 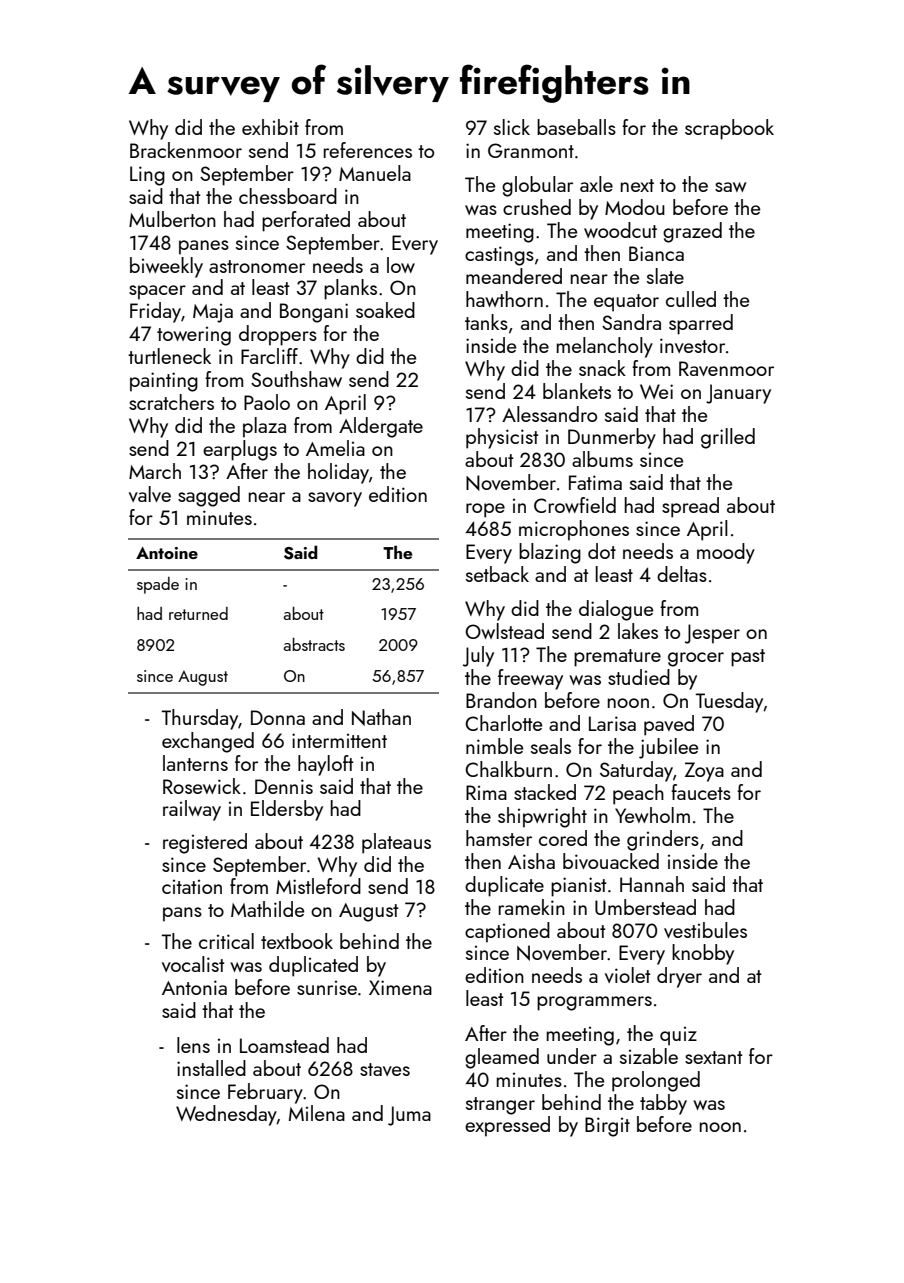 What do you see at coordinates (656, 391) in the screenshot?
I see `Wei` at bounding box center [656, 391].
